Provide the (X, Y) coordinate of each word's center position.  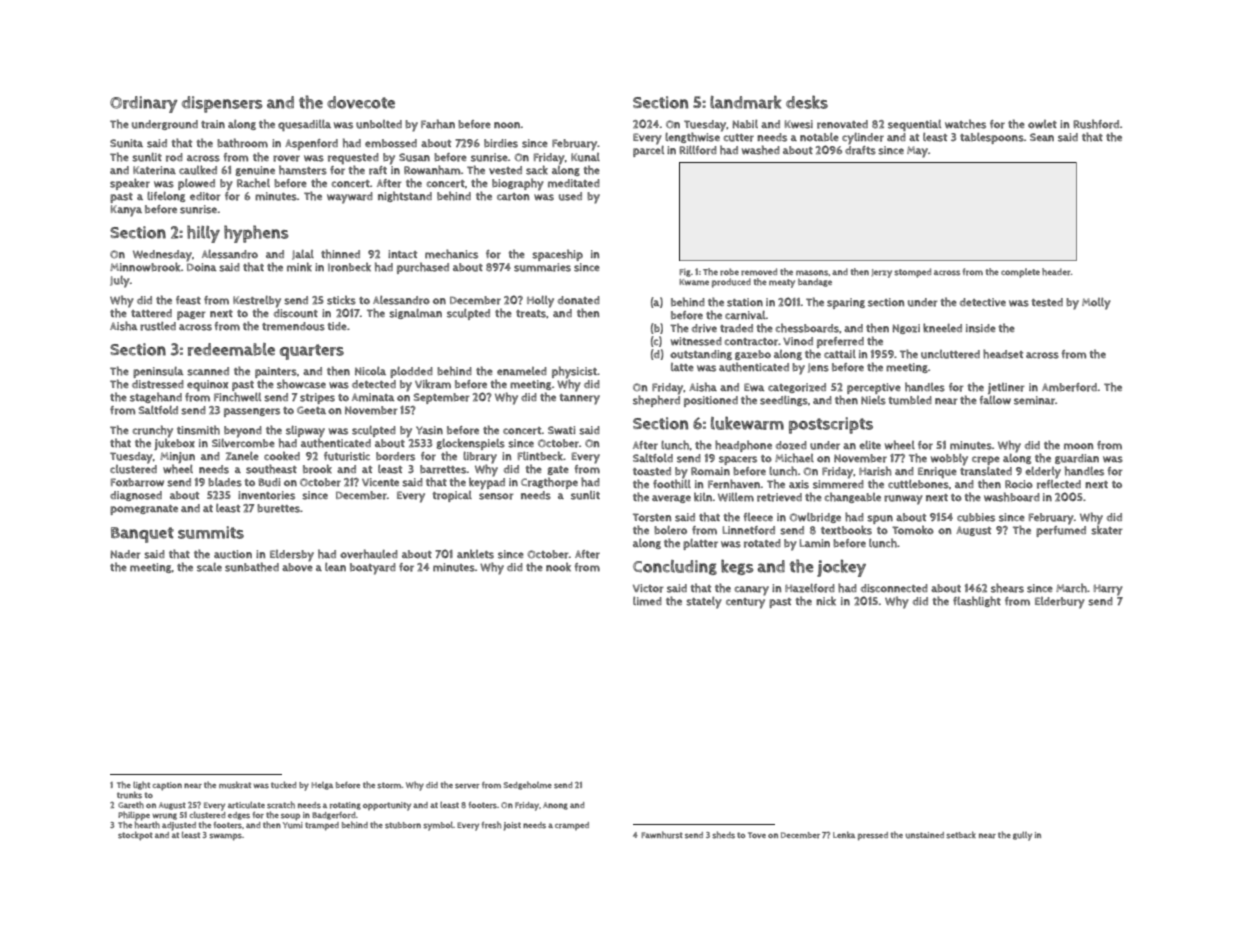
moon (1078, 446)
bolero (670, 530)
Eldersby (292, 556)
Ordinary (144, 104)
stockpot (135, 836)
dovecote (361, 102)
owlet (1042, 124)
